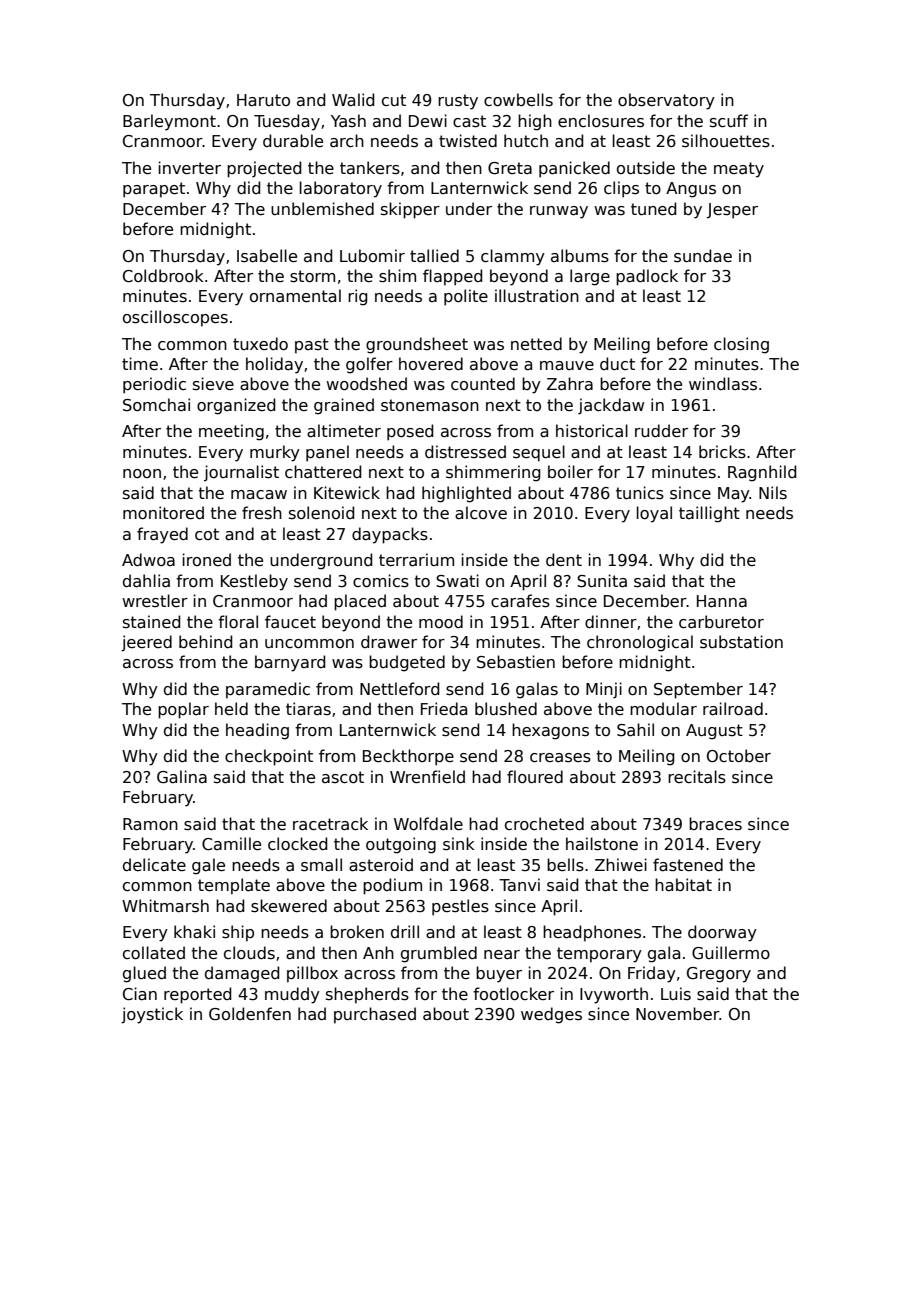 The width and height of the document is (924, 1314). Describe the element at coordinates (661, 430) in the document. I see `rudder` at that location.
